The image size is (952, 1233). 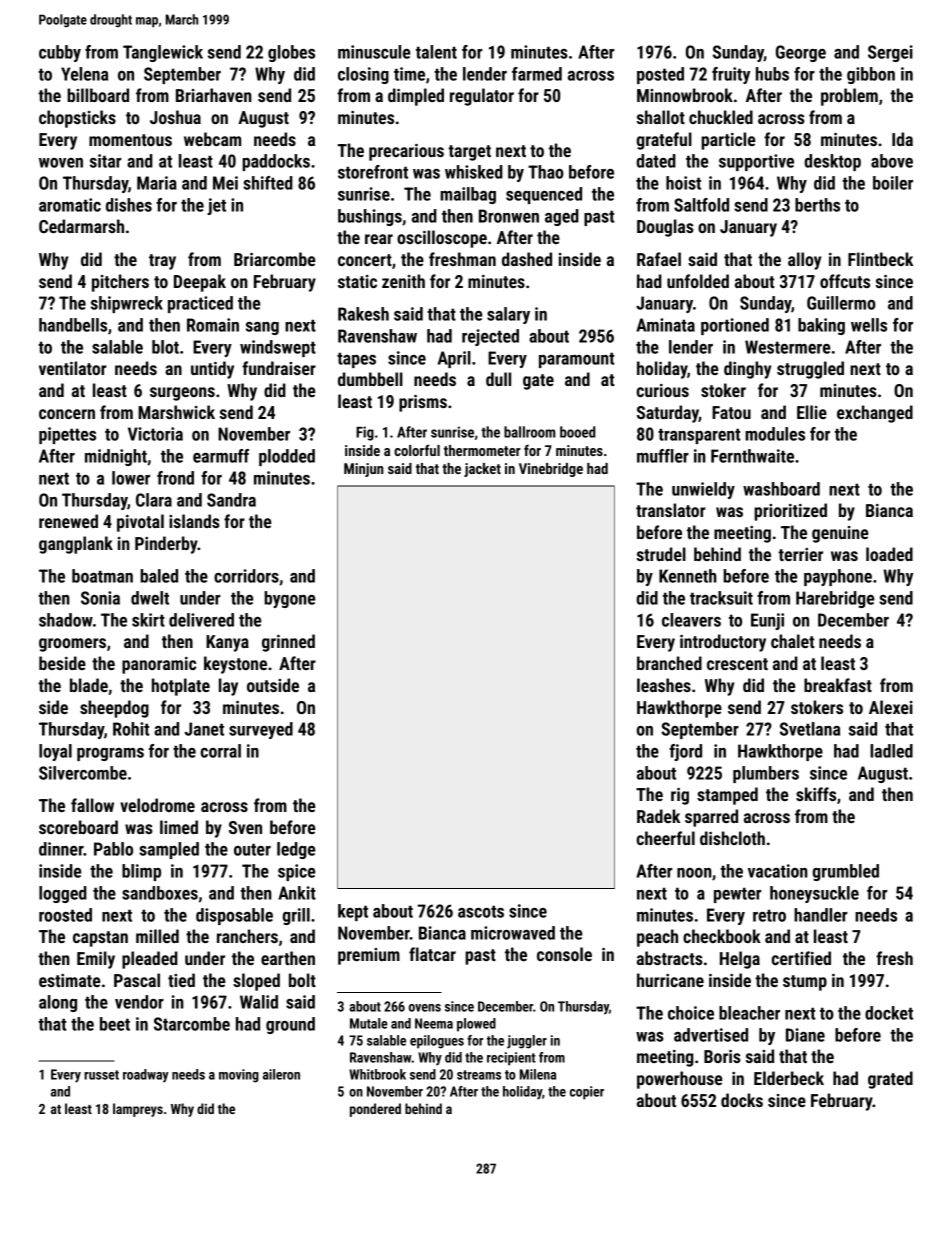 I want to click on Rafael, so click(x=659, y=259).
